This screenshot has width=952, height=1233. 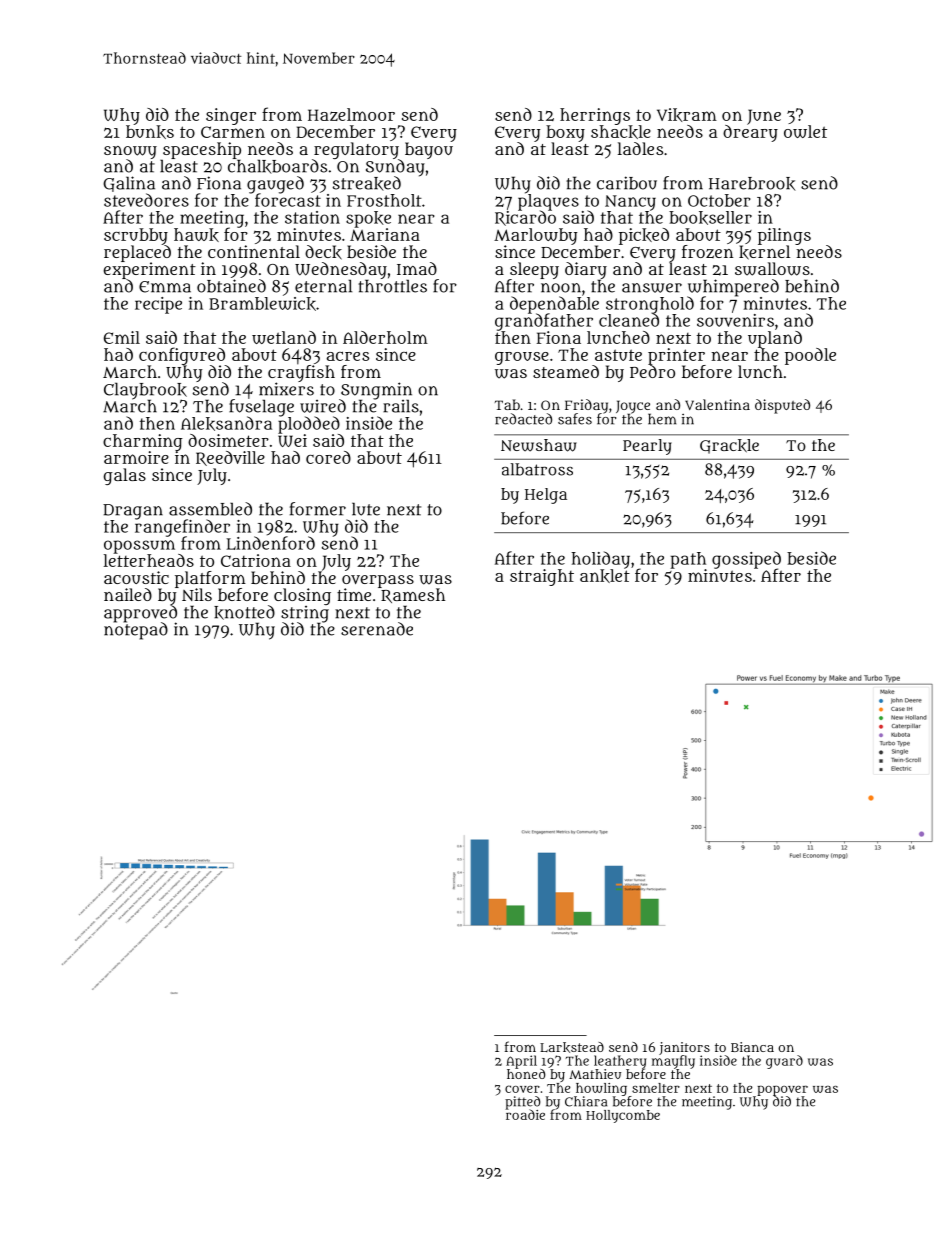 What do you see at coordinates (377, 629) in the screenshot?
I see `serenade` at bounding box center [377, 629].
